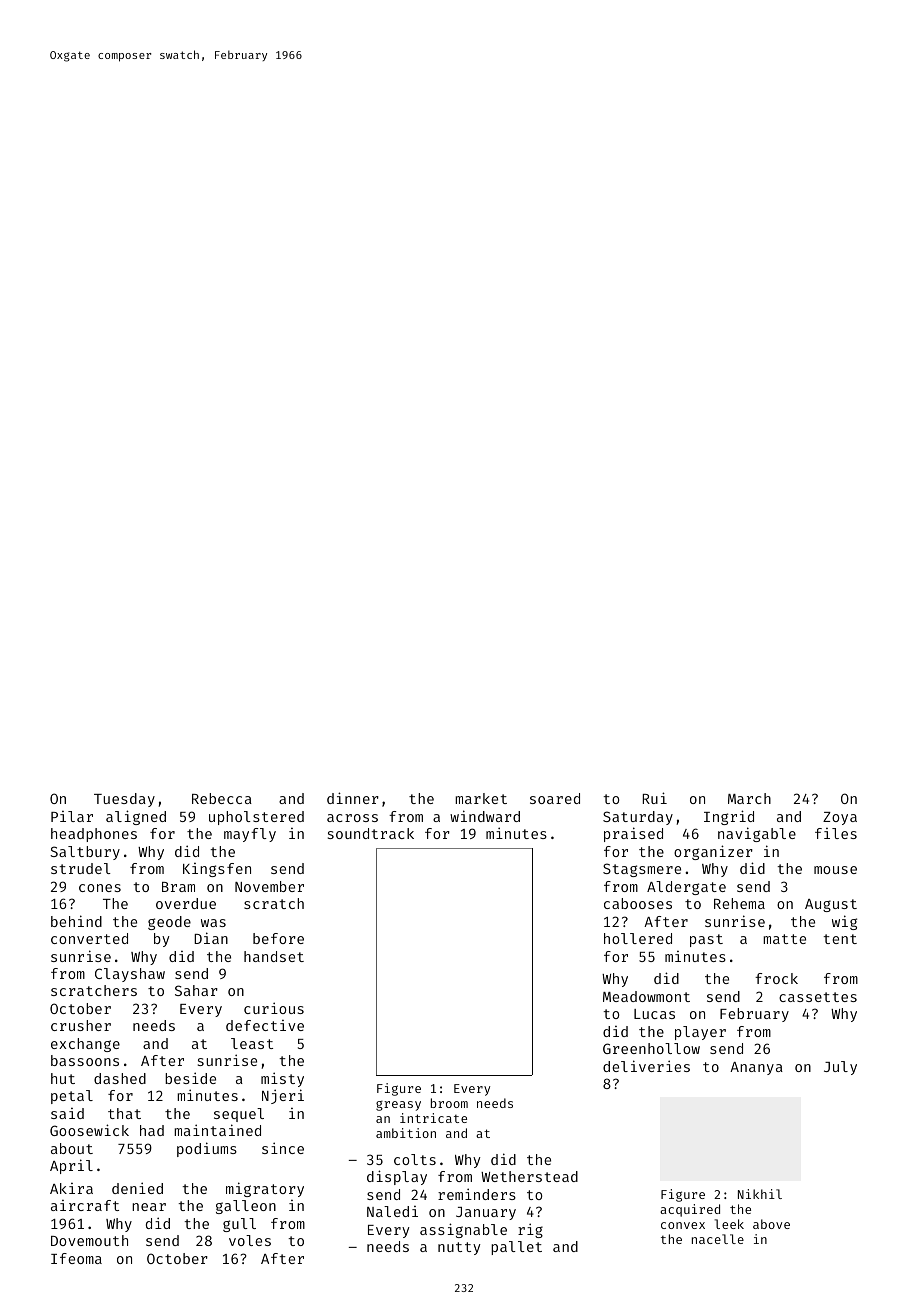 This screenshot has width=908, height=1316. What do you see at coordinates (835, 870) in the screenshot?
I see `mouse` at bounding box center [835, 870].
